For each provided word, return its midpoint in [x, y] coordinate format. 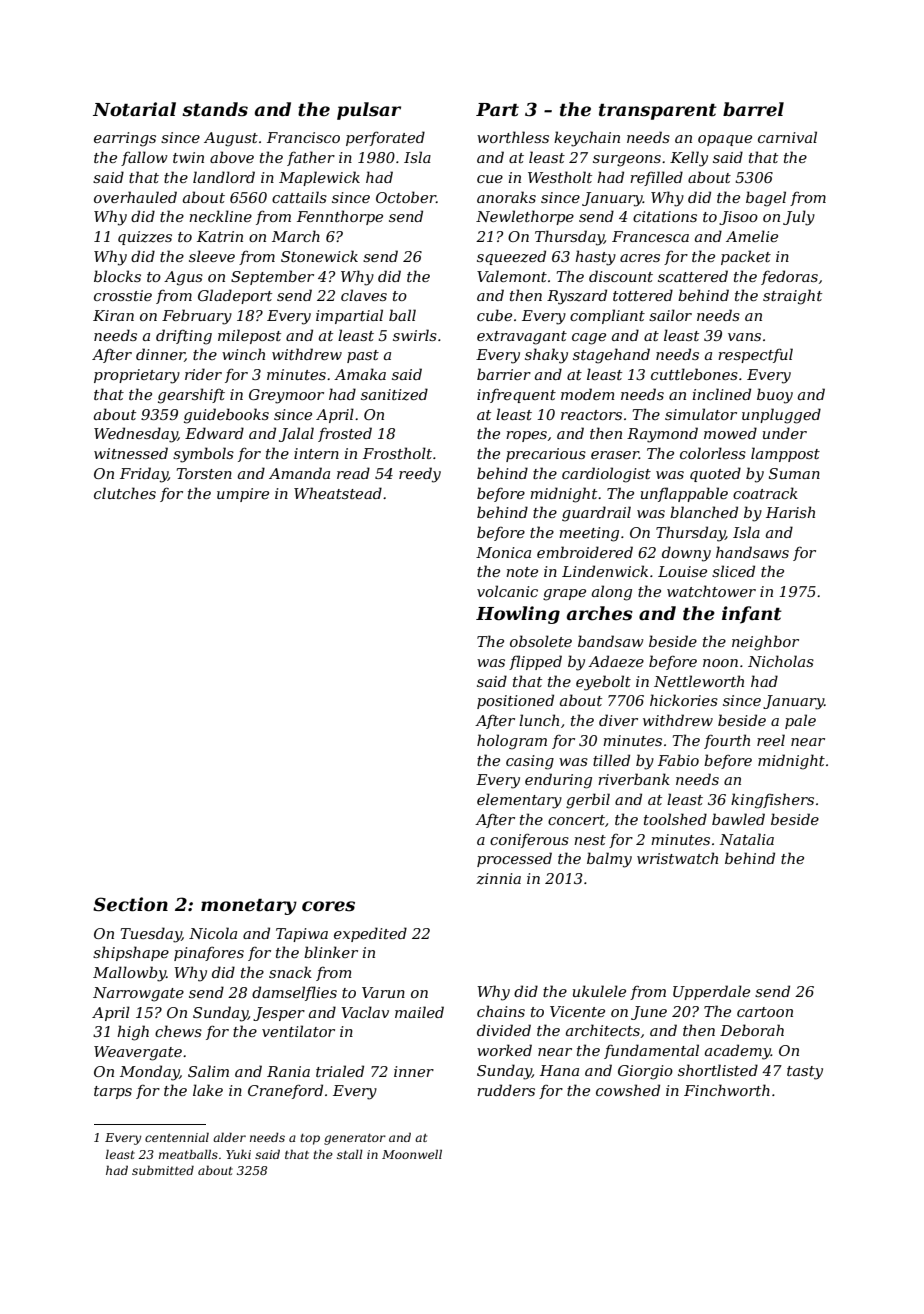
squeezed [511, 257]
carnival [787, 137]
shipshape [131, 953]
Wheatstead [338, 493]
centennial [177, 1137]
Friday [144, 475]
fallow [144, 158]
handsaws [752, 552]
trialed [340, 1071]
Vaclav [365, 1012]
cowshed [628, 1090]
